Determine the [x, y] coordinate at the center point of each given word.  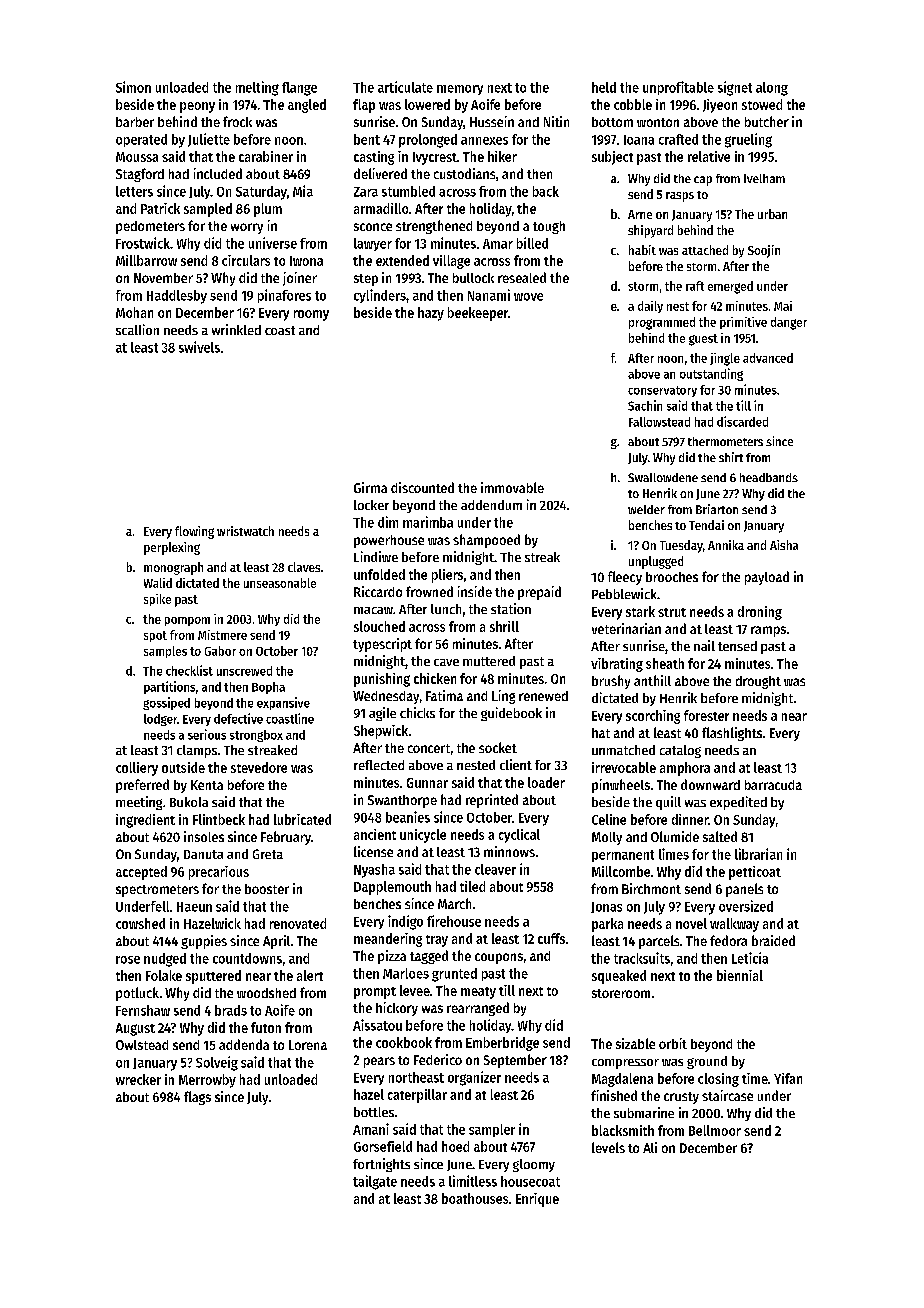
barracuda [773, 785]
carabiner [266, 156]
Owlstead [142, 1045]
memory [460, 90]
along [772, 89]
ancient [375, 834]
